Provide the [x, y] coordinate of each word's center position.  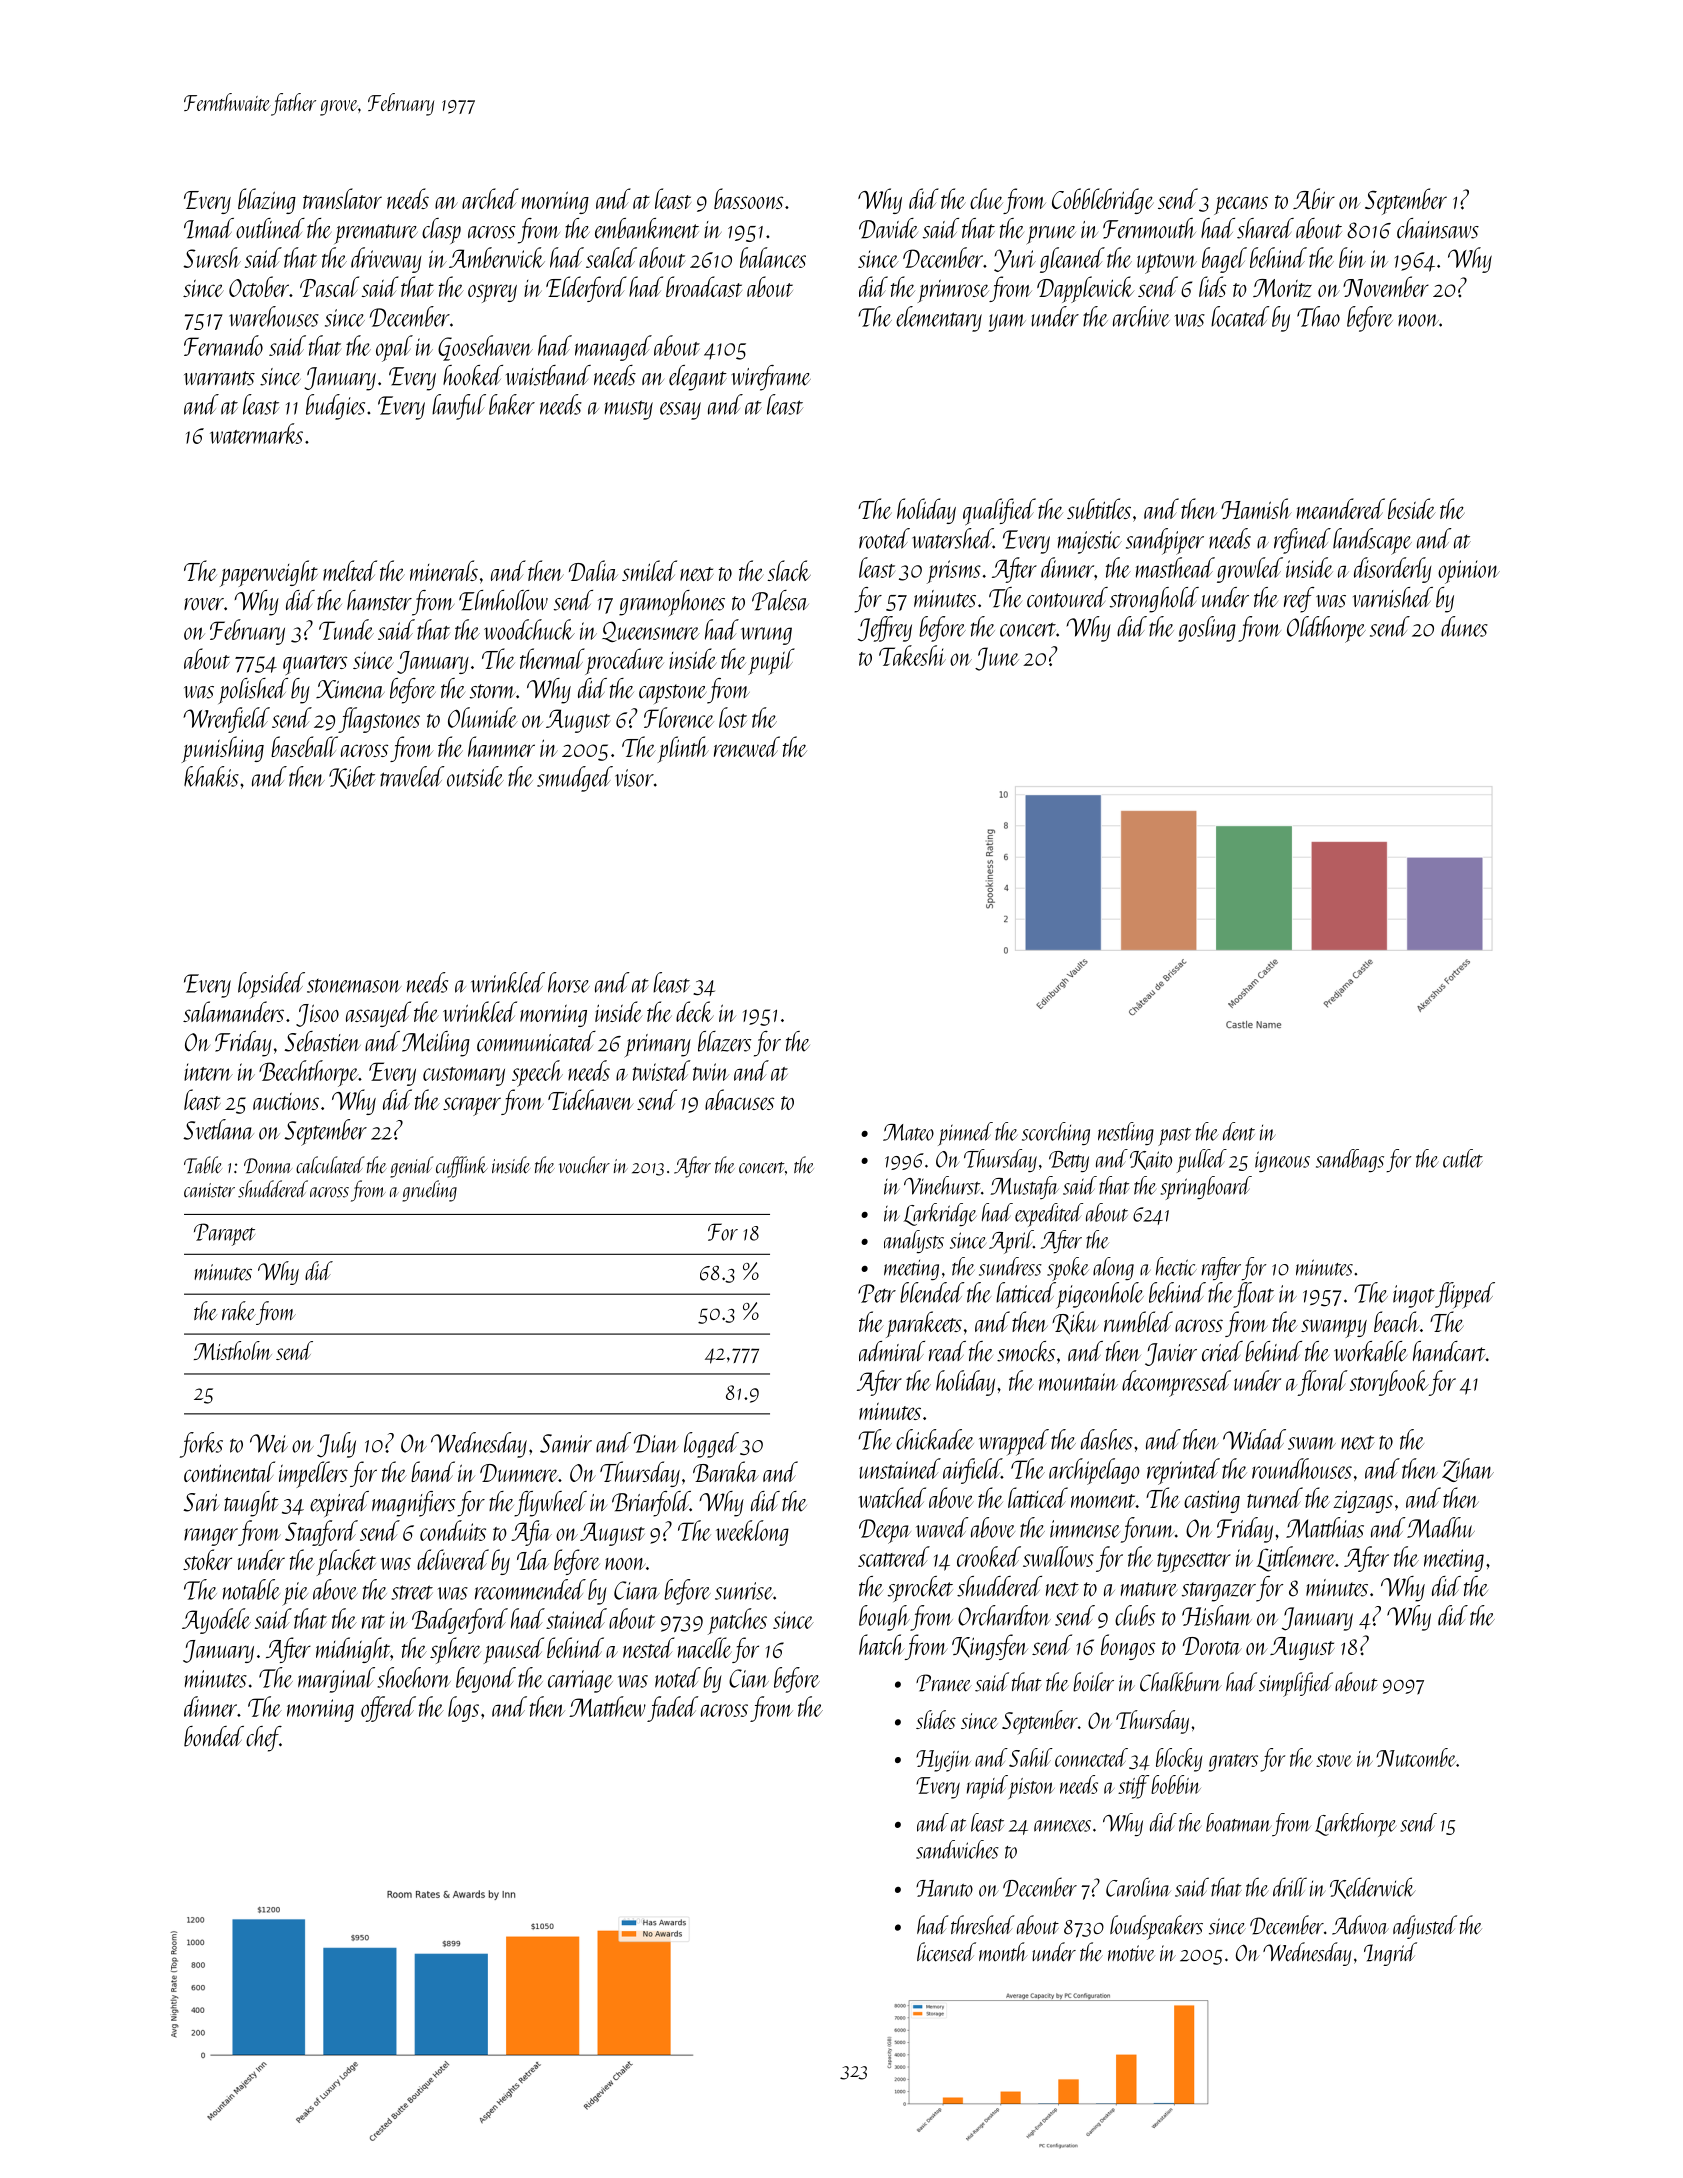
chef [263, 1739]
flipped [1465, 1295]
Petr [877, 1293]
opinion [1469, 572]
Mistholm [233, 1350]
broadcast [704, 286]
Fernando [223, 345]
